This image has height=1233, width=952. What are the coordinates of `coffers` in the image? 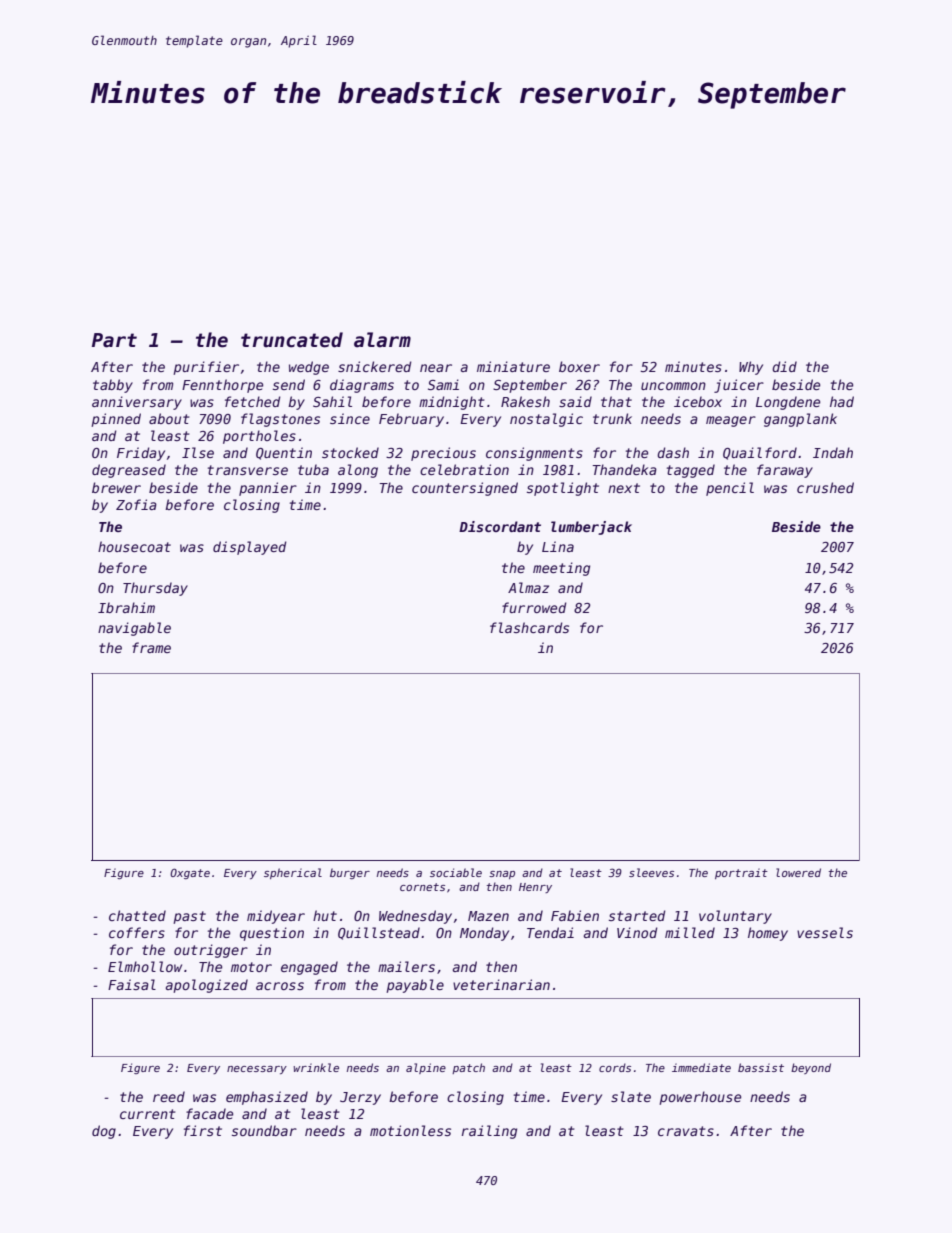 It's located at (137, 932).
